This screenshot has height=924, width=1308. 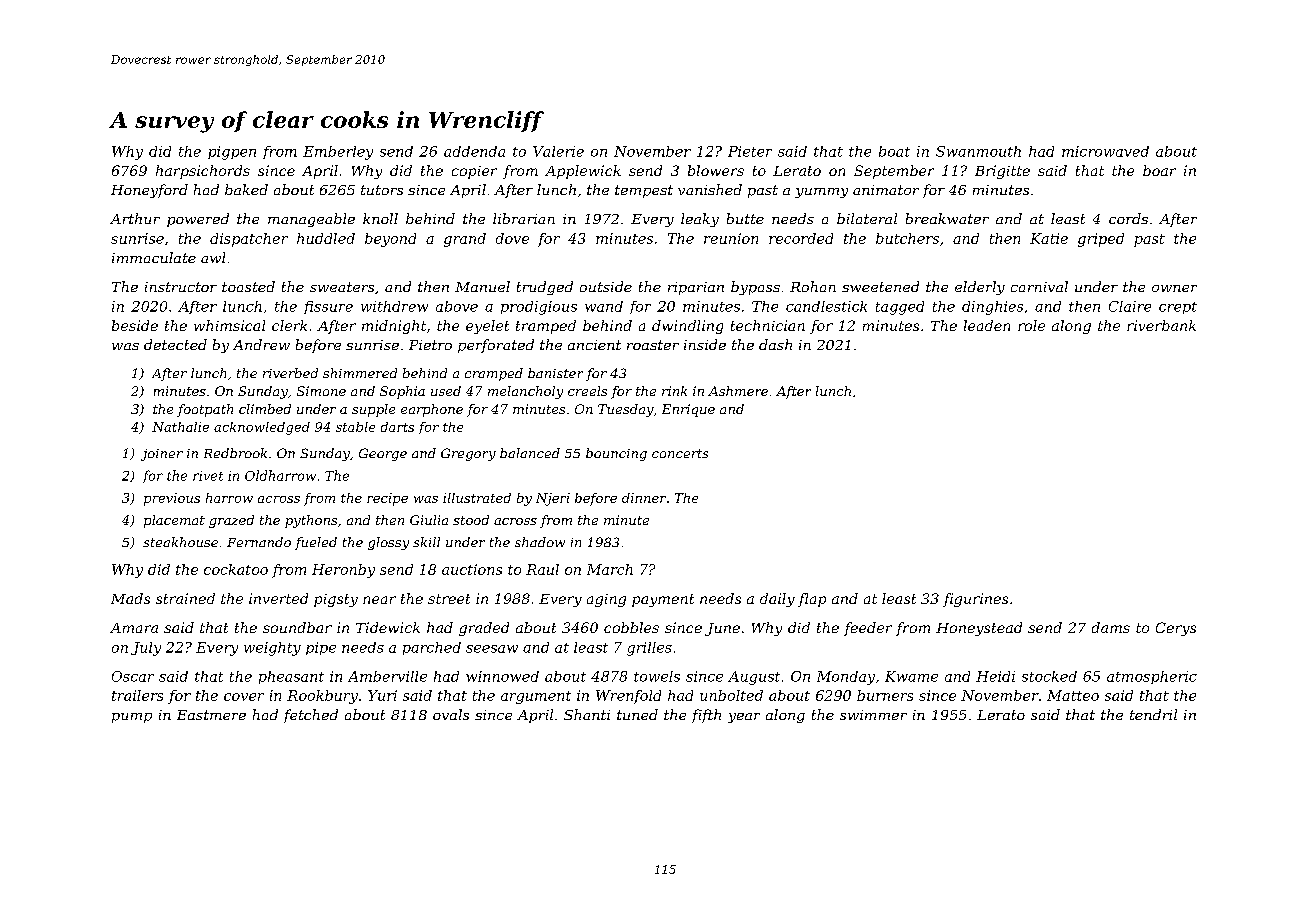 I want to click on figurines, so click(x=975, y=600).
